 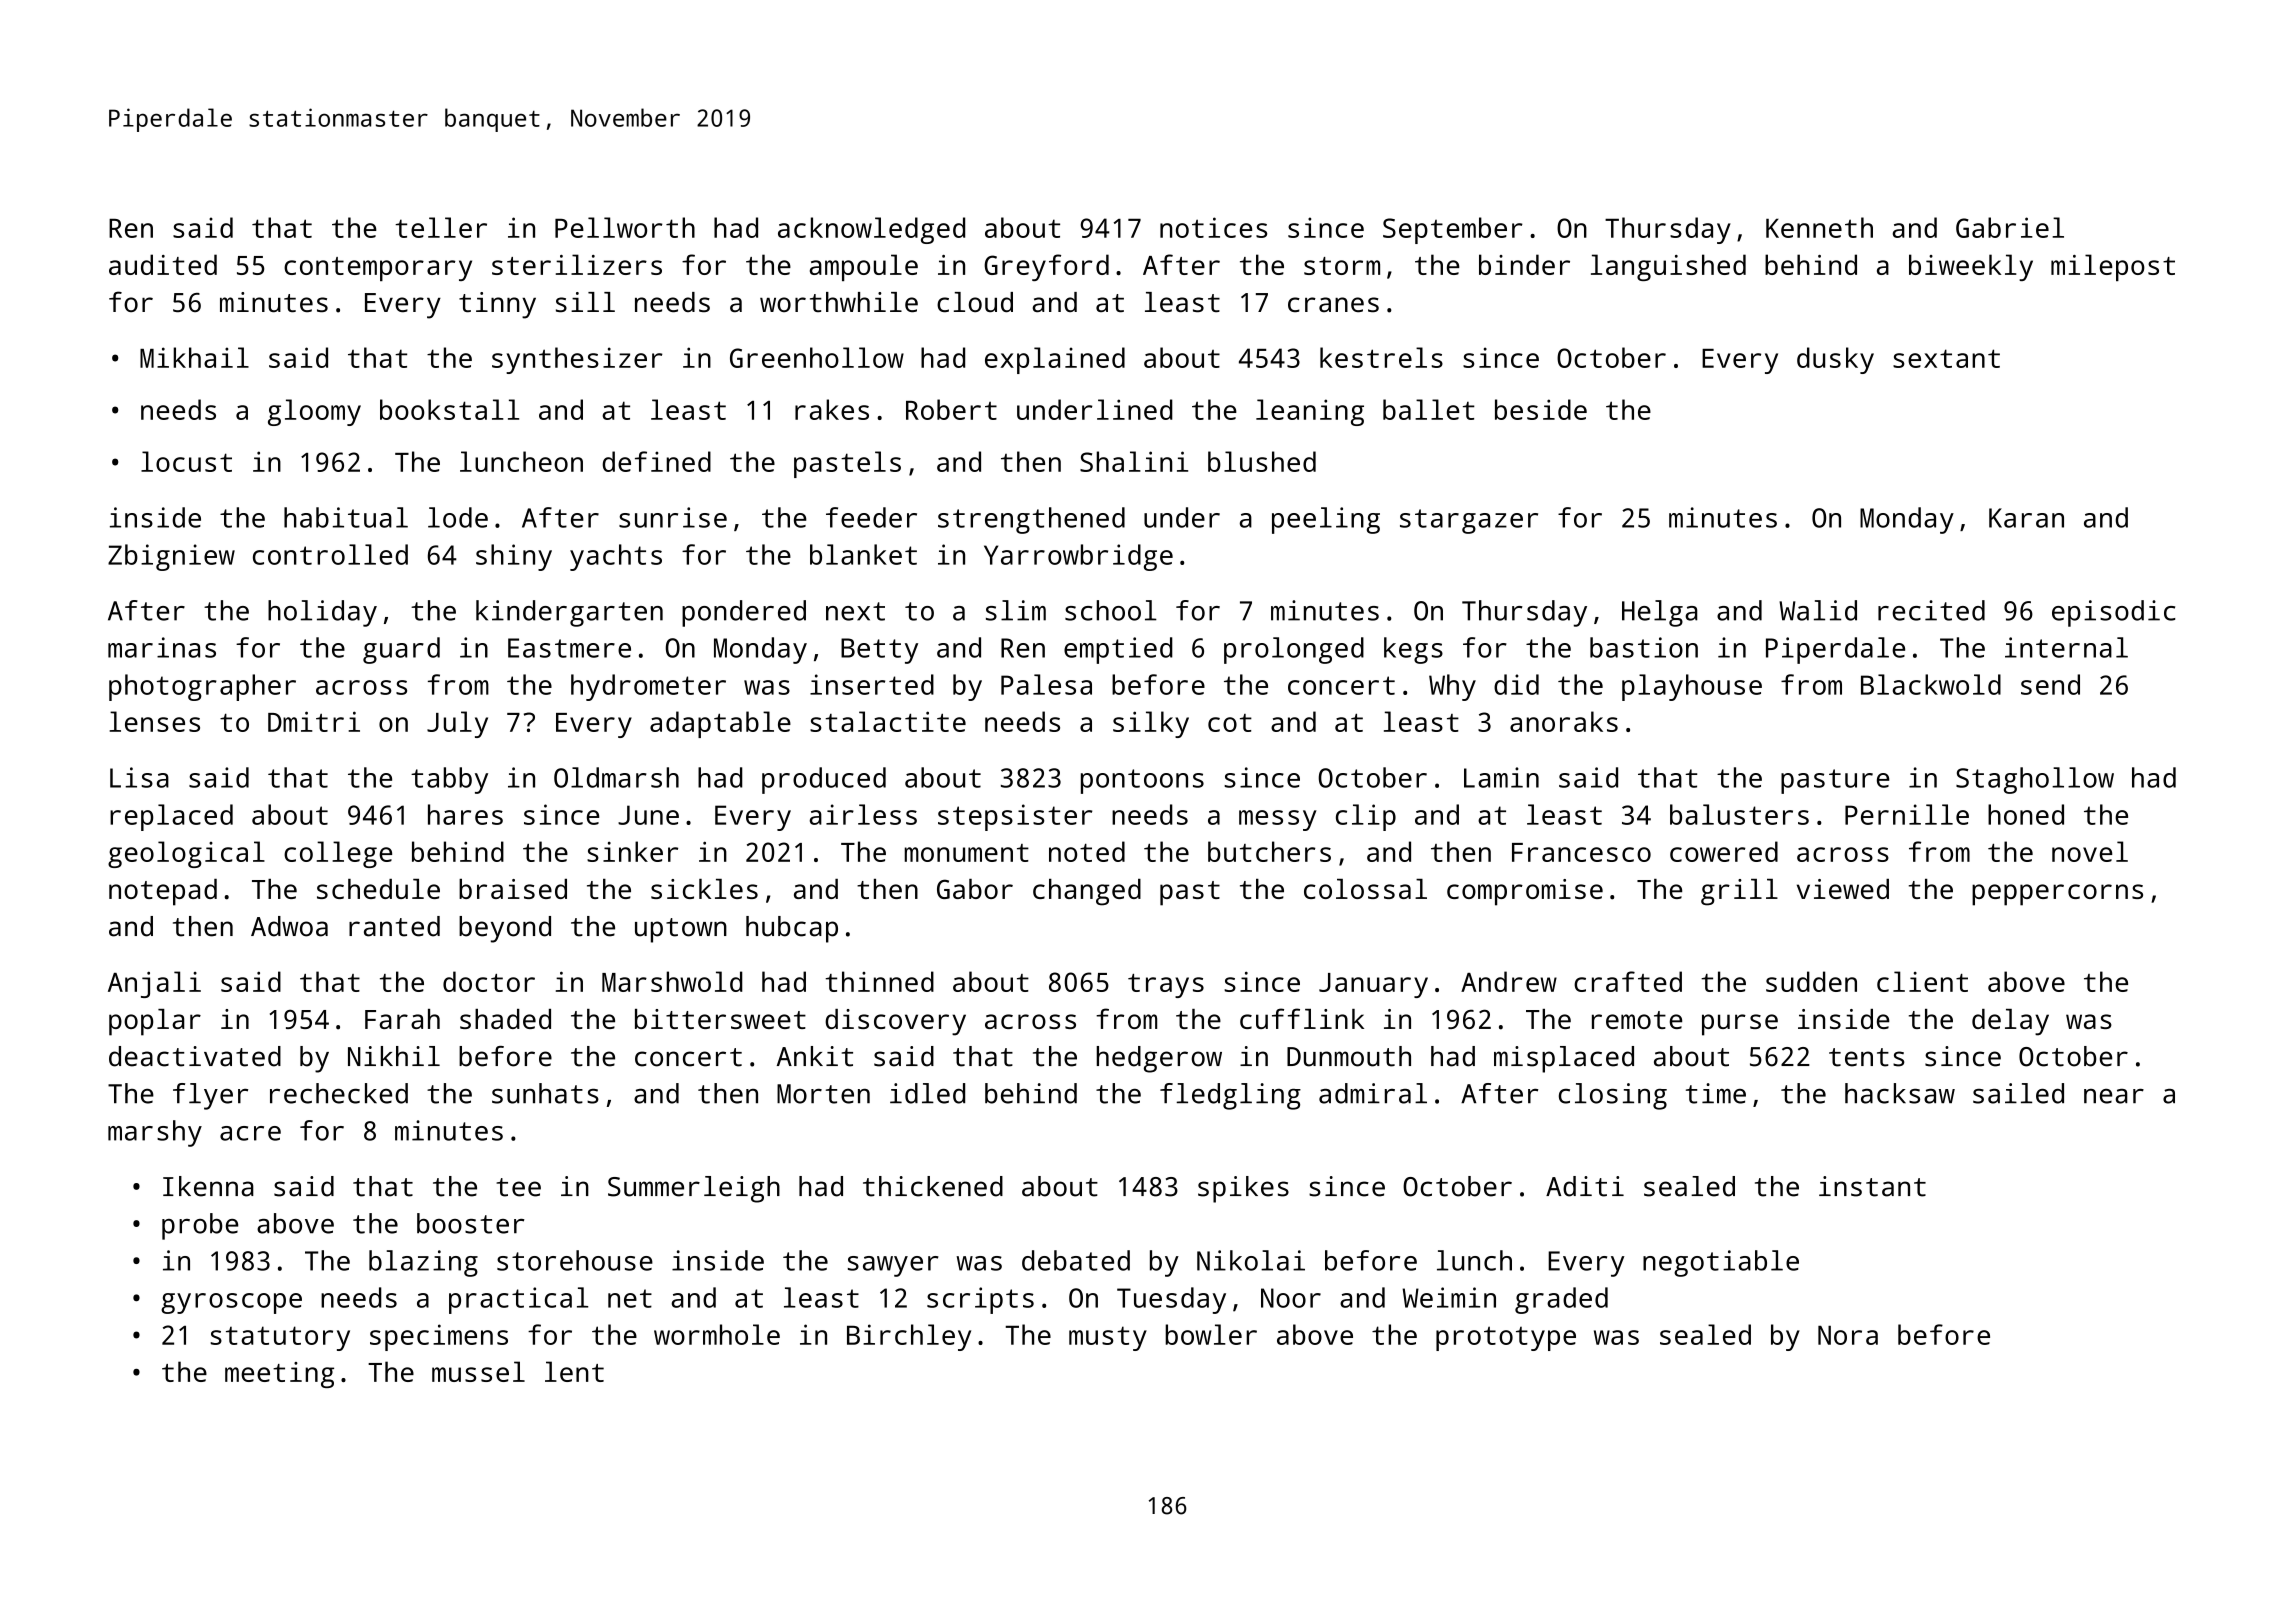 What do you see at coordinates (279, 1375) in the screenshot?
I see `meeting` at bounding box center [279, 1375].
